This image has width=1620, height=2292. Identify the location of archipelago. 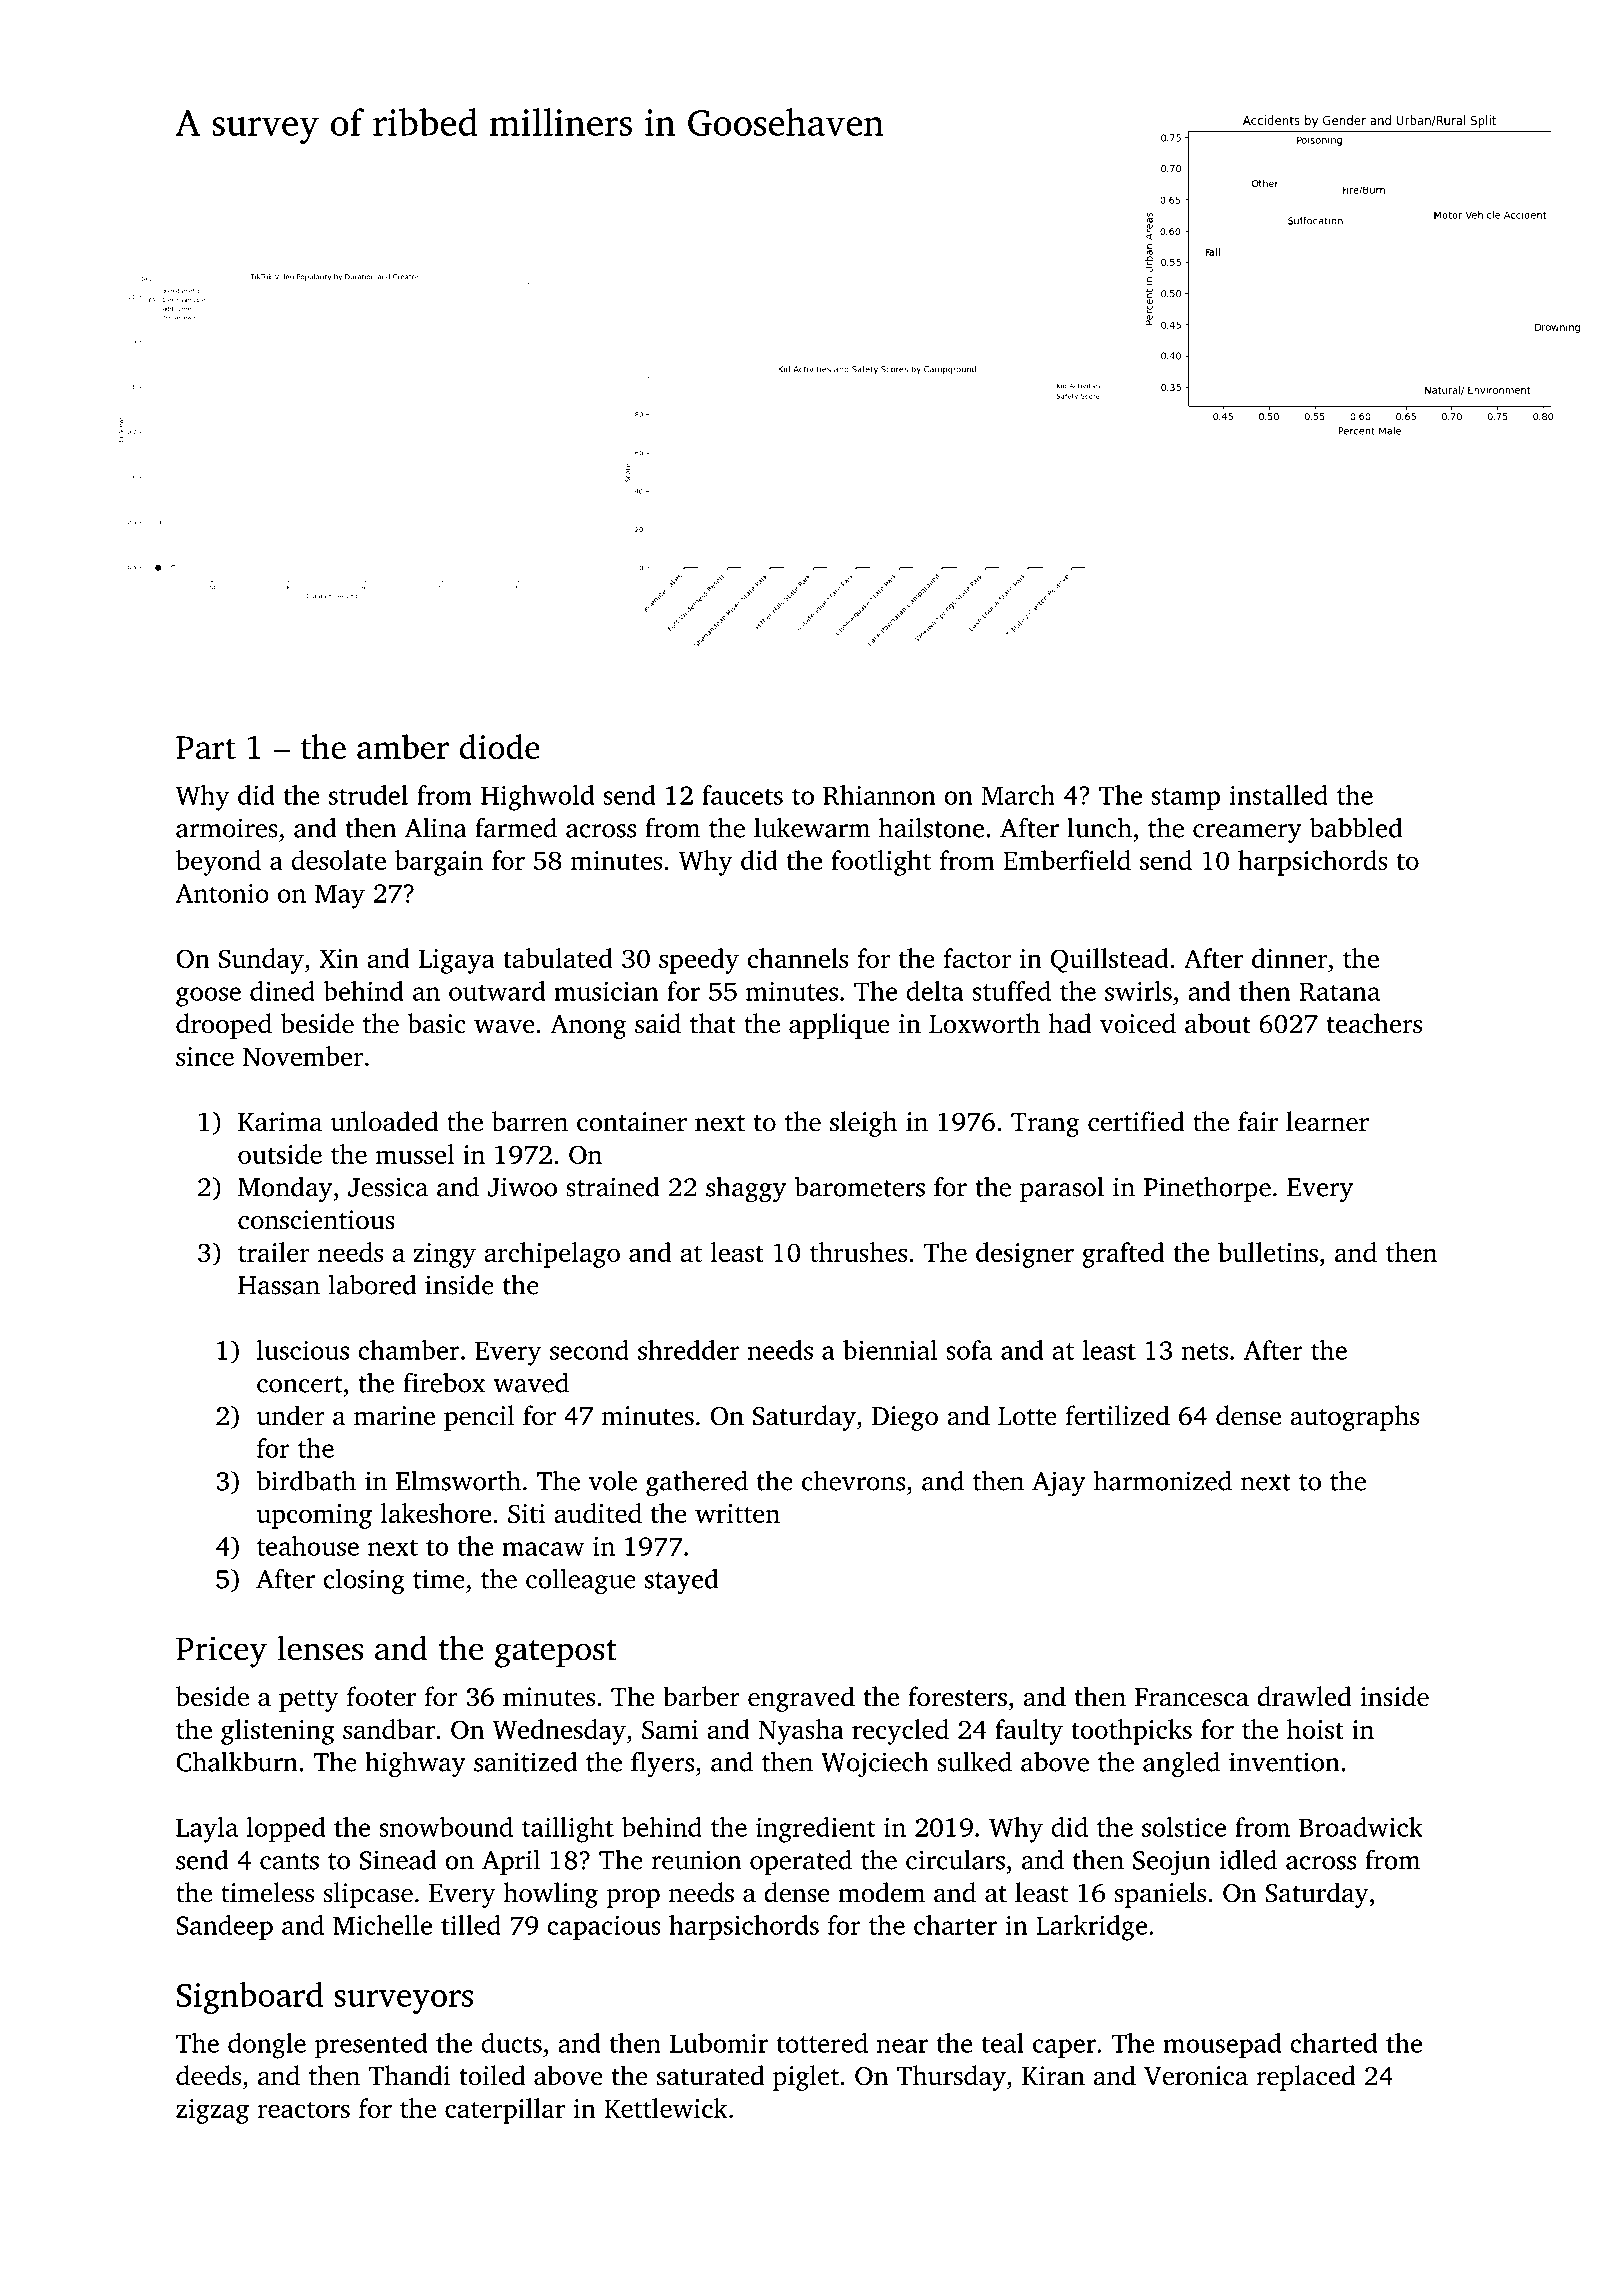
(552, 1255).
